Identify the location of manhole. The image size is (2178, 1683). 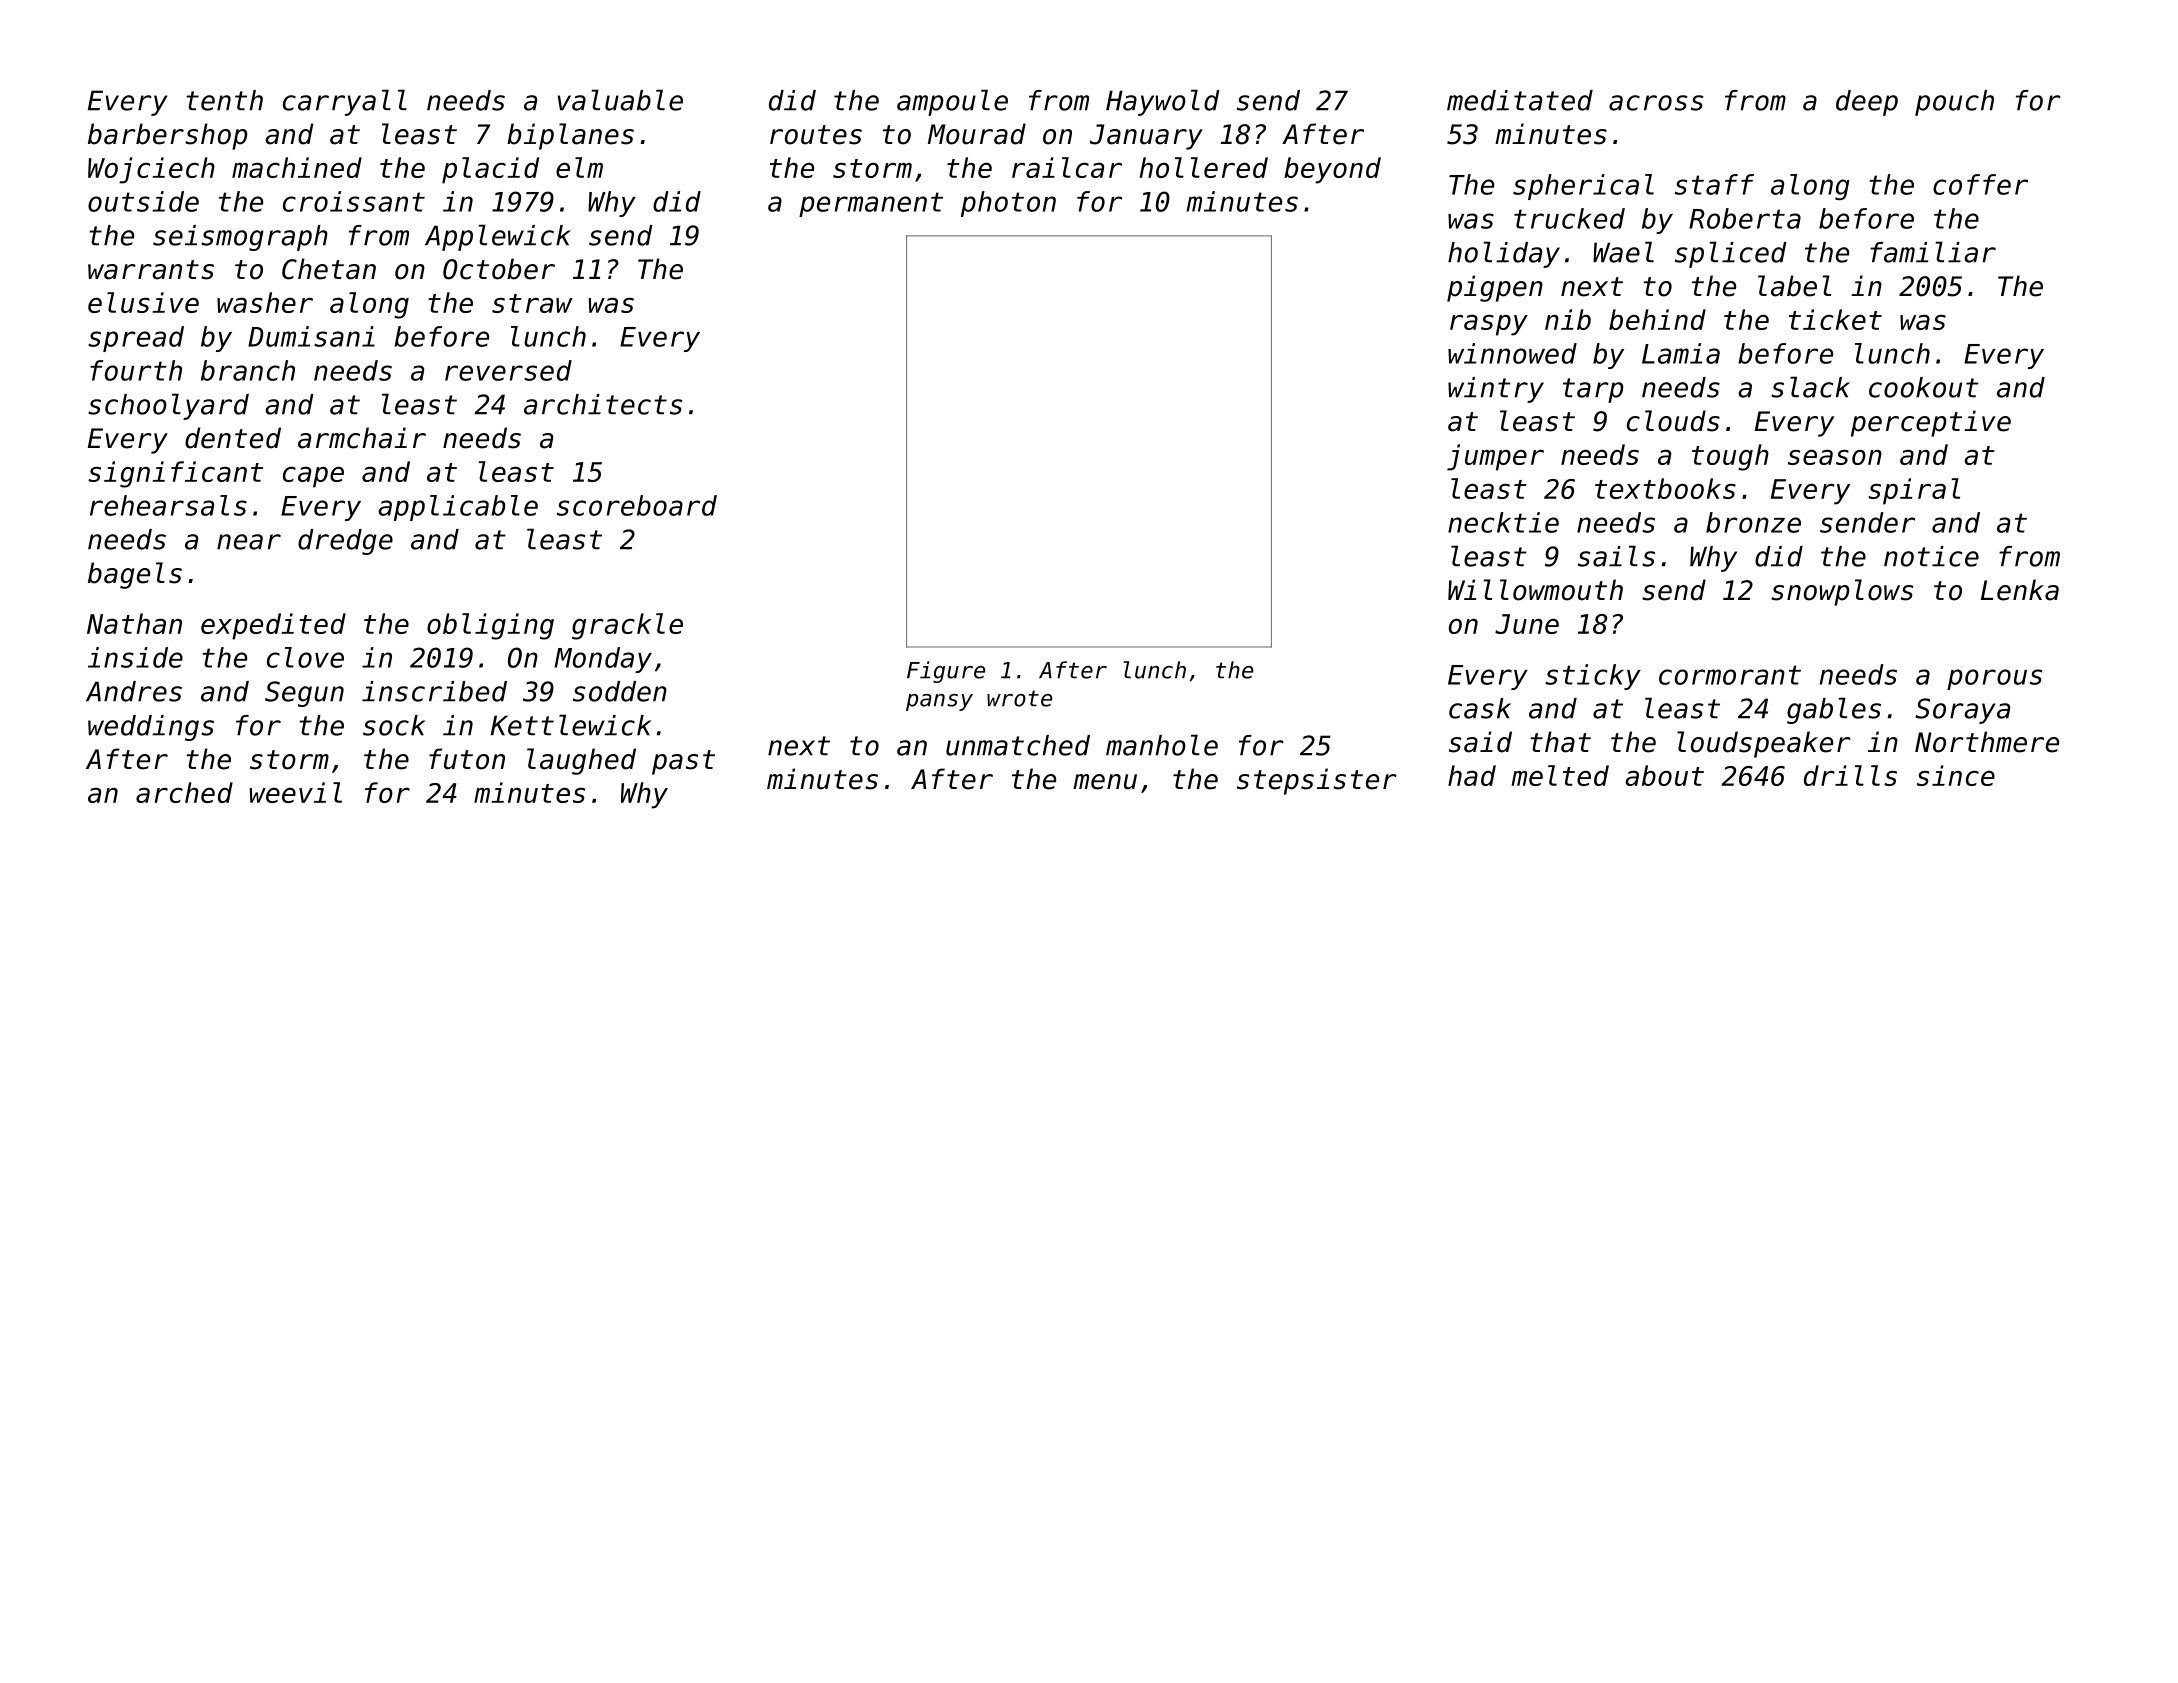
(1162, 745).
